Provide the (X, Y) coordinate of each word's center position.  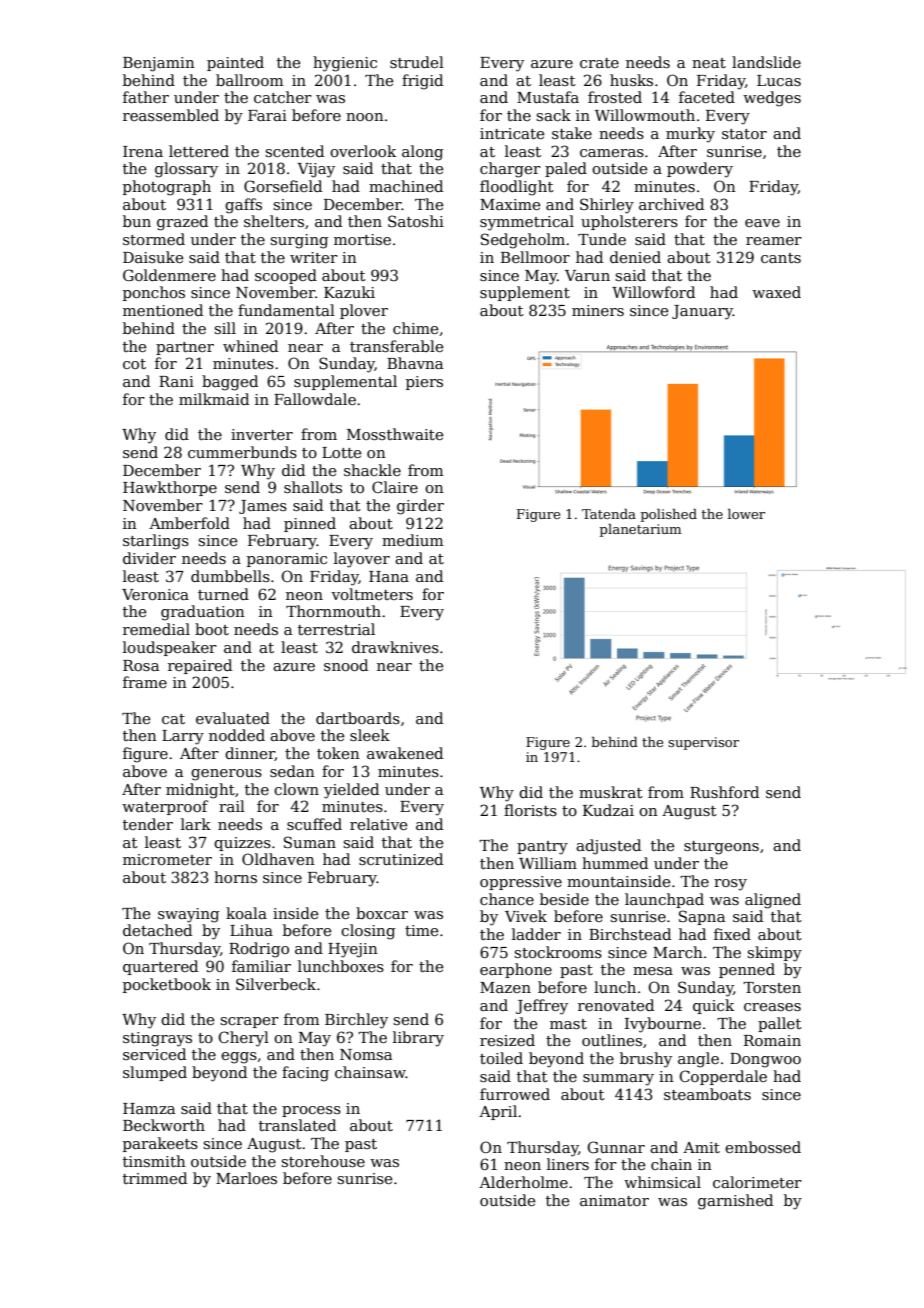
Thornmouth (333, 611)
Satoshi (416, 221)
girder (420, 507)
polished (669, 515)
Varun (587, 275)
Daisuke (153, 257)
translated (297, 1125)
